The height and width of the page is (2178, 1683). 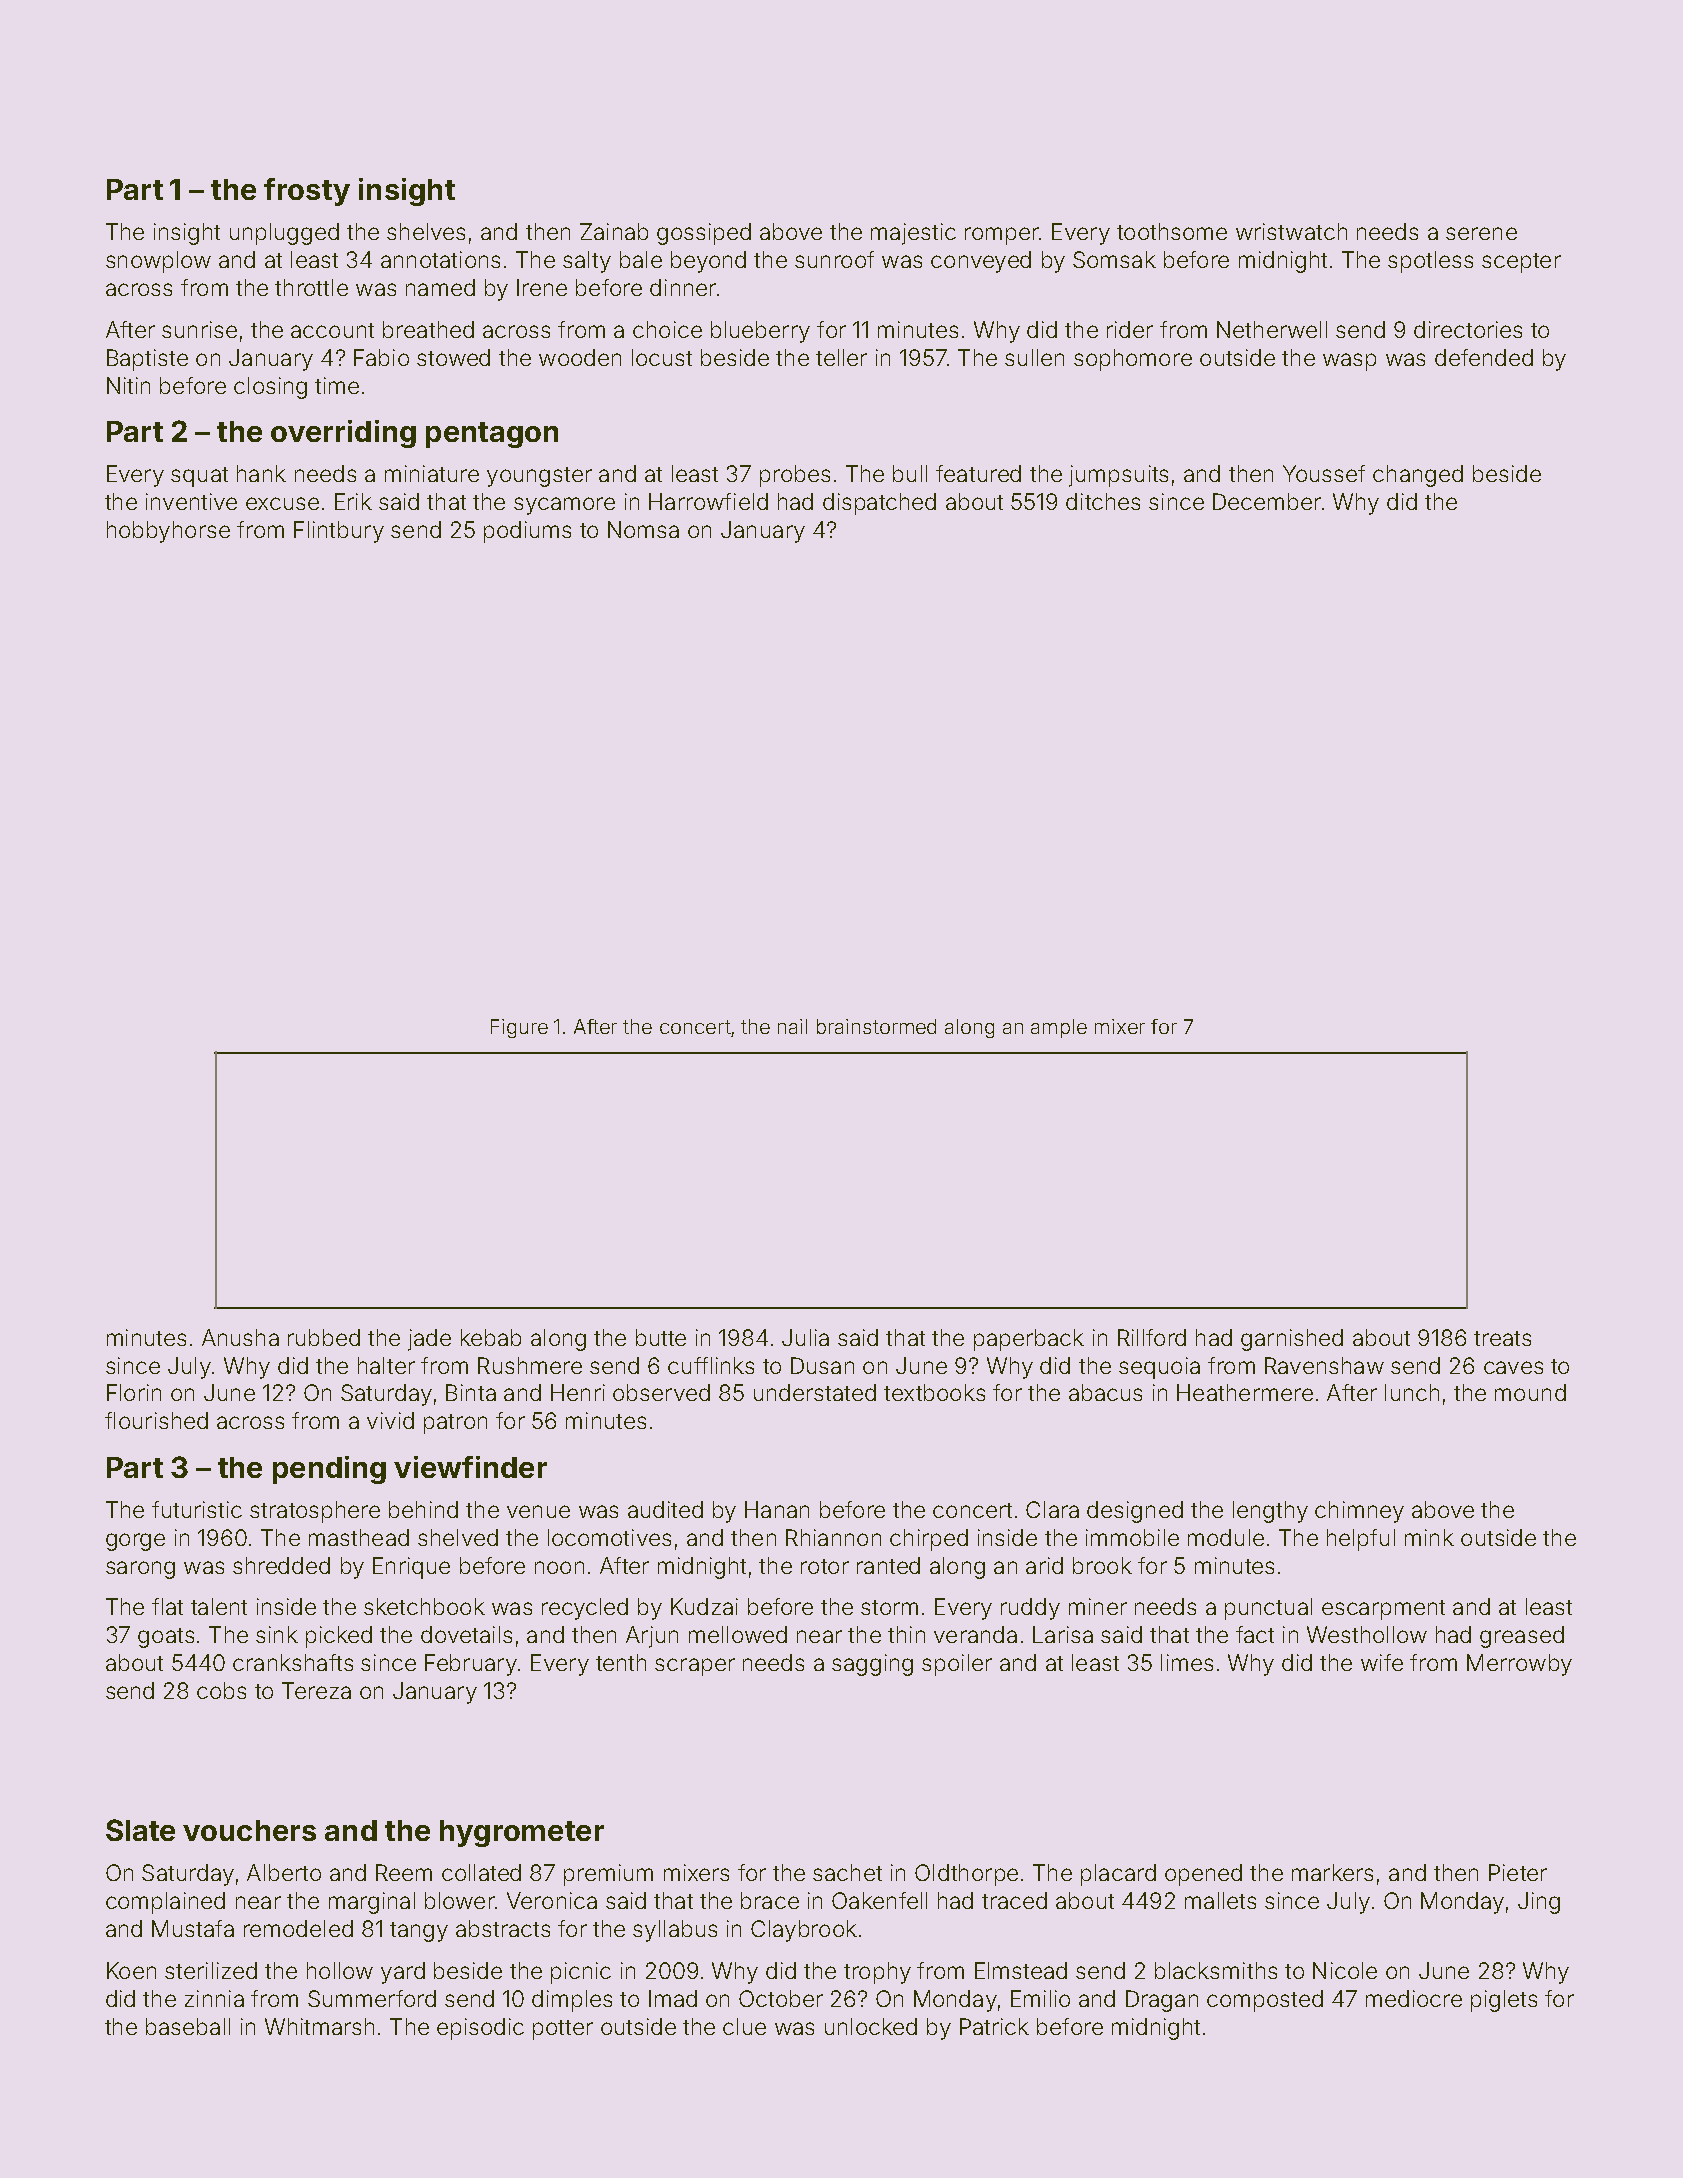 What do you see at coordinates (480, 2029) in the page?
I see `episodic` at bounding box center [480, 2029].
